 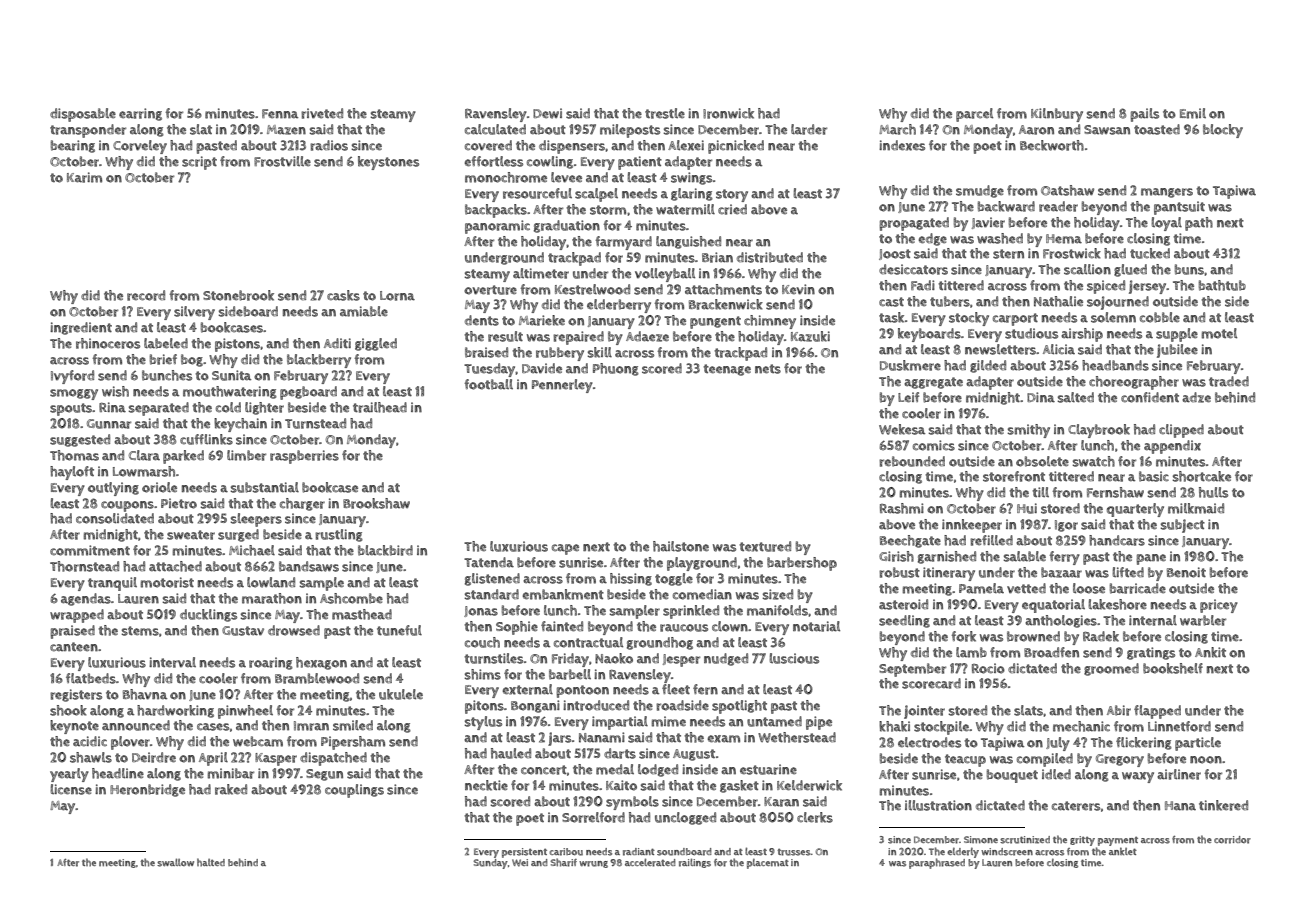 What do you see at coordinates (497, 227) in the image?
I see `panoramic` at bounding box center [497, 227].
